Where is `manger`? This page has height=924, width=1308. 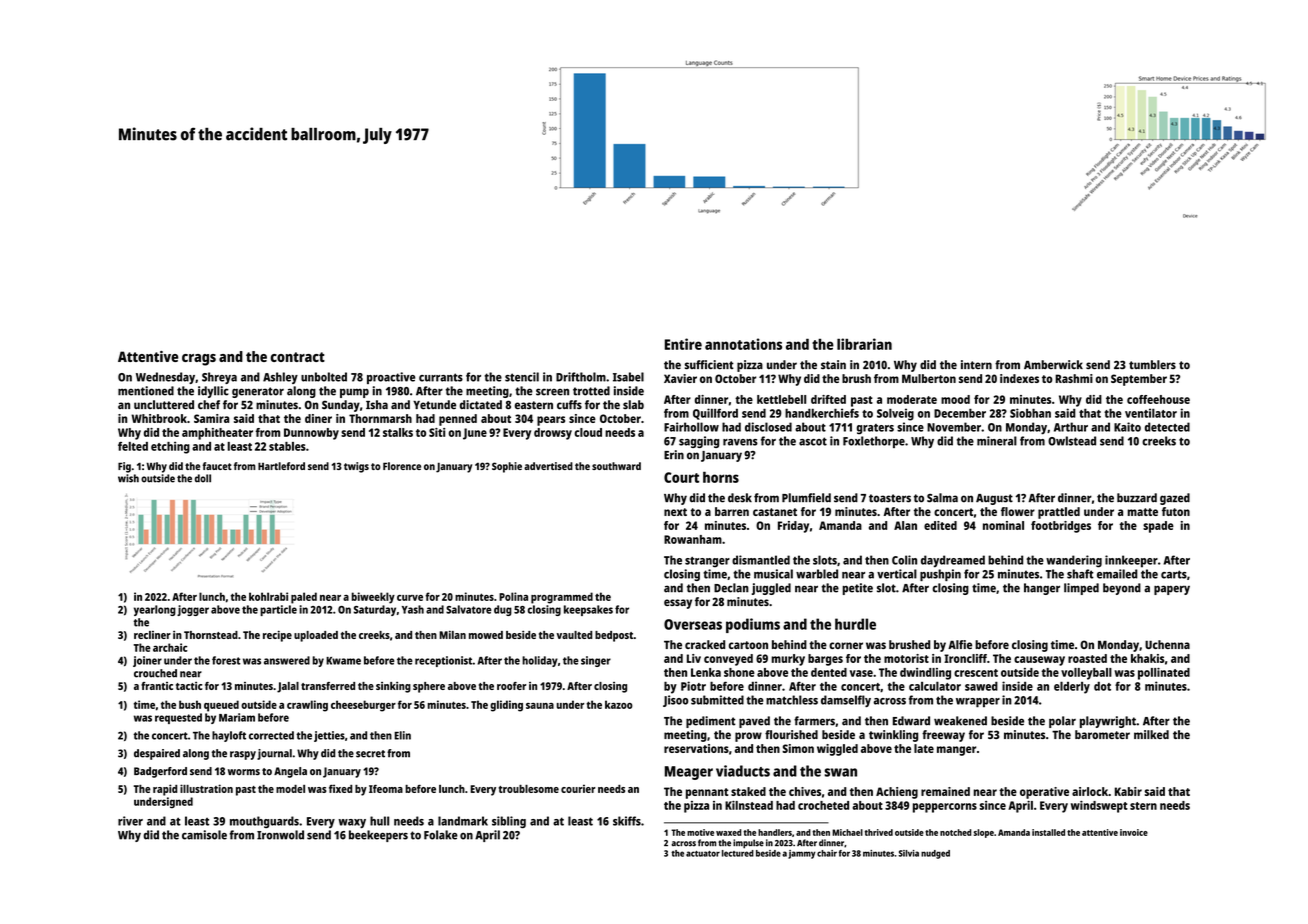 manger is located at coordinates (956, 751).
